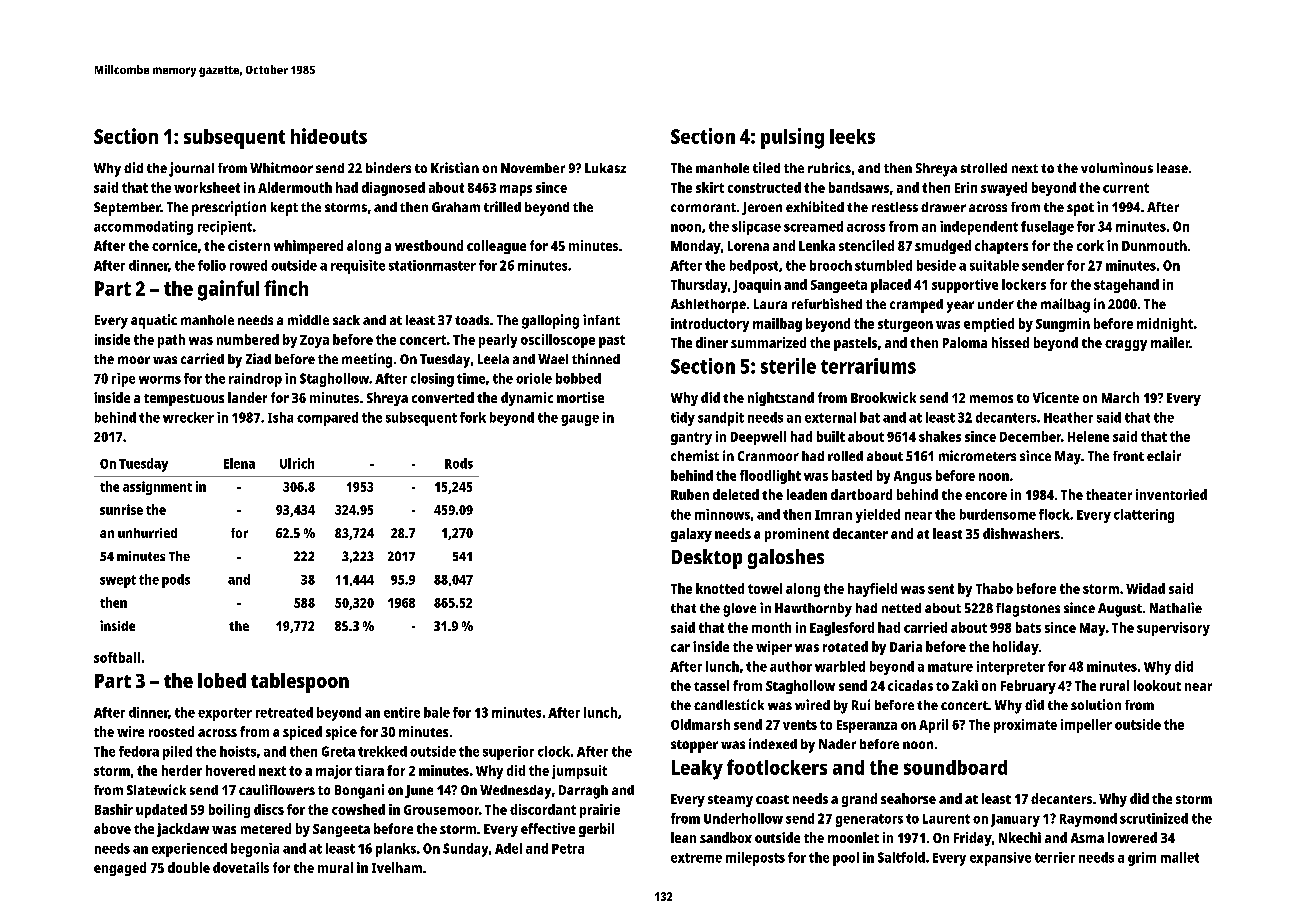 This screenshot has width=1308, height=924. What do you see at coordinates (712, 342) in the screenshot?
I see `diner` at bounding box center [712, 342].
